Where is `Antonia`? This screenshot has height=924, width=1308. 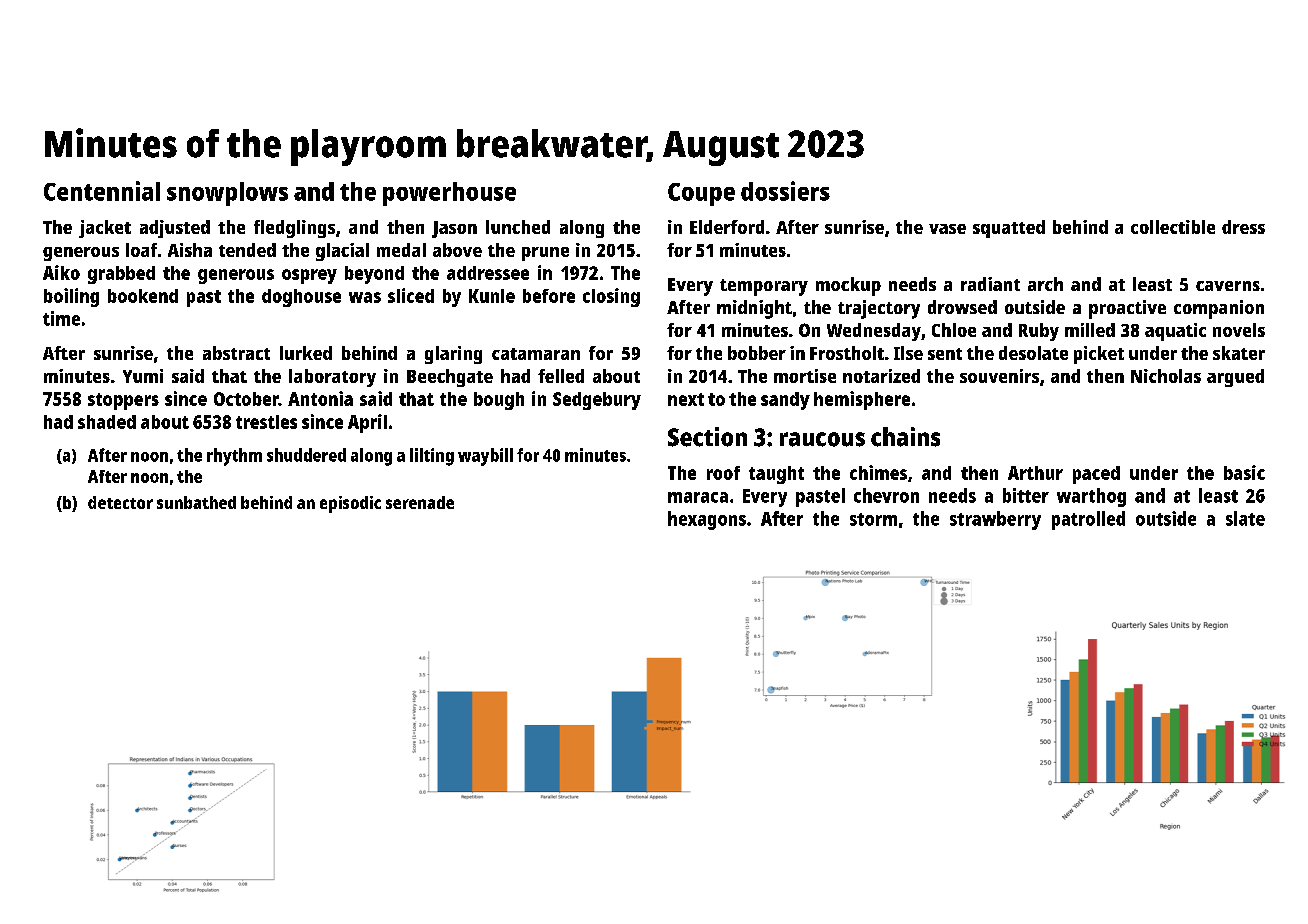 Antonia is located at coordinates (320, 398).
